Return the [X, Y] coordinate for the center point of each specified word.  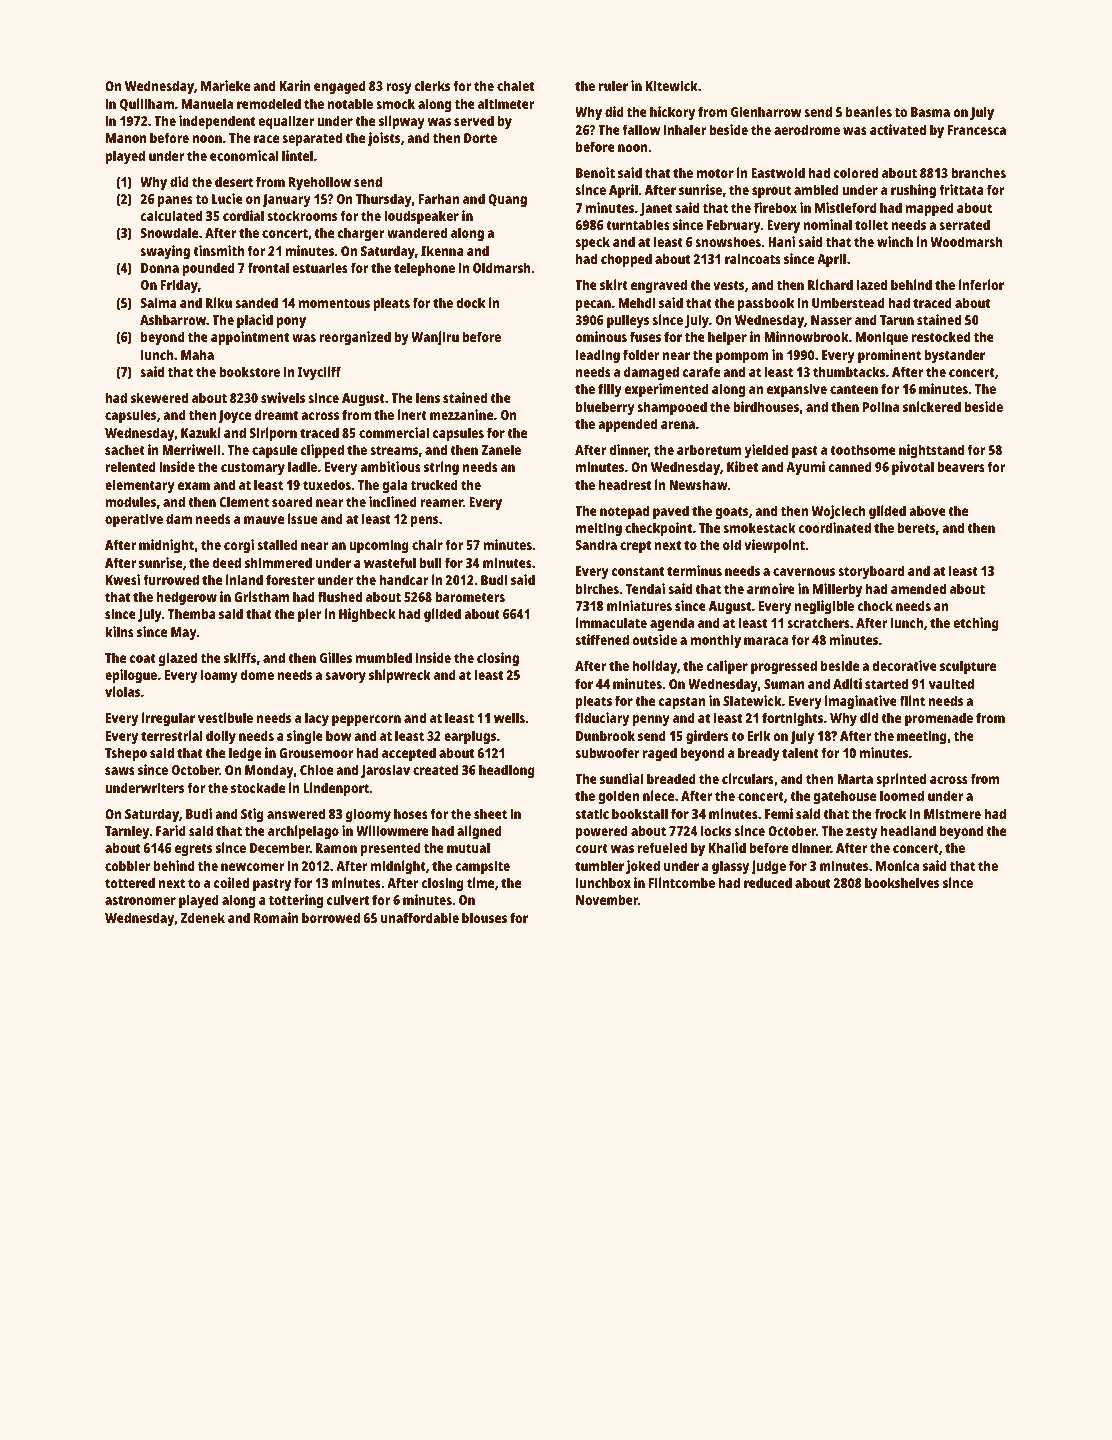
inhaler [684, 129]
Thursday [384, 200]
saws [120, 771]
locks [716, 830]
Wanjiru [435, 338]
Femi [779, 813]
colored [856, 172]
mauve [264, 520]
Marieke [225, 85]
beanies [869, 111]
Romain [276, 917]
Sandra [596, 544]
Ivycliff [319, 373]
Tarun [897, 320]
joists [384, 139]
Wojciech [838, 512]
